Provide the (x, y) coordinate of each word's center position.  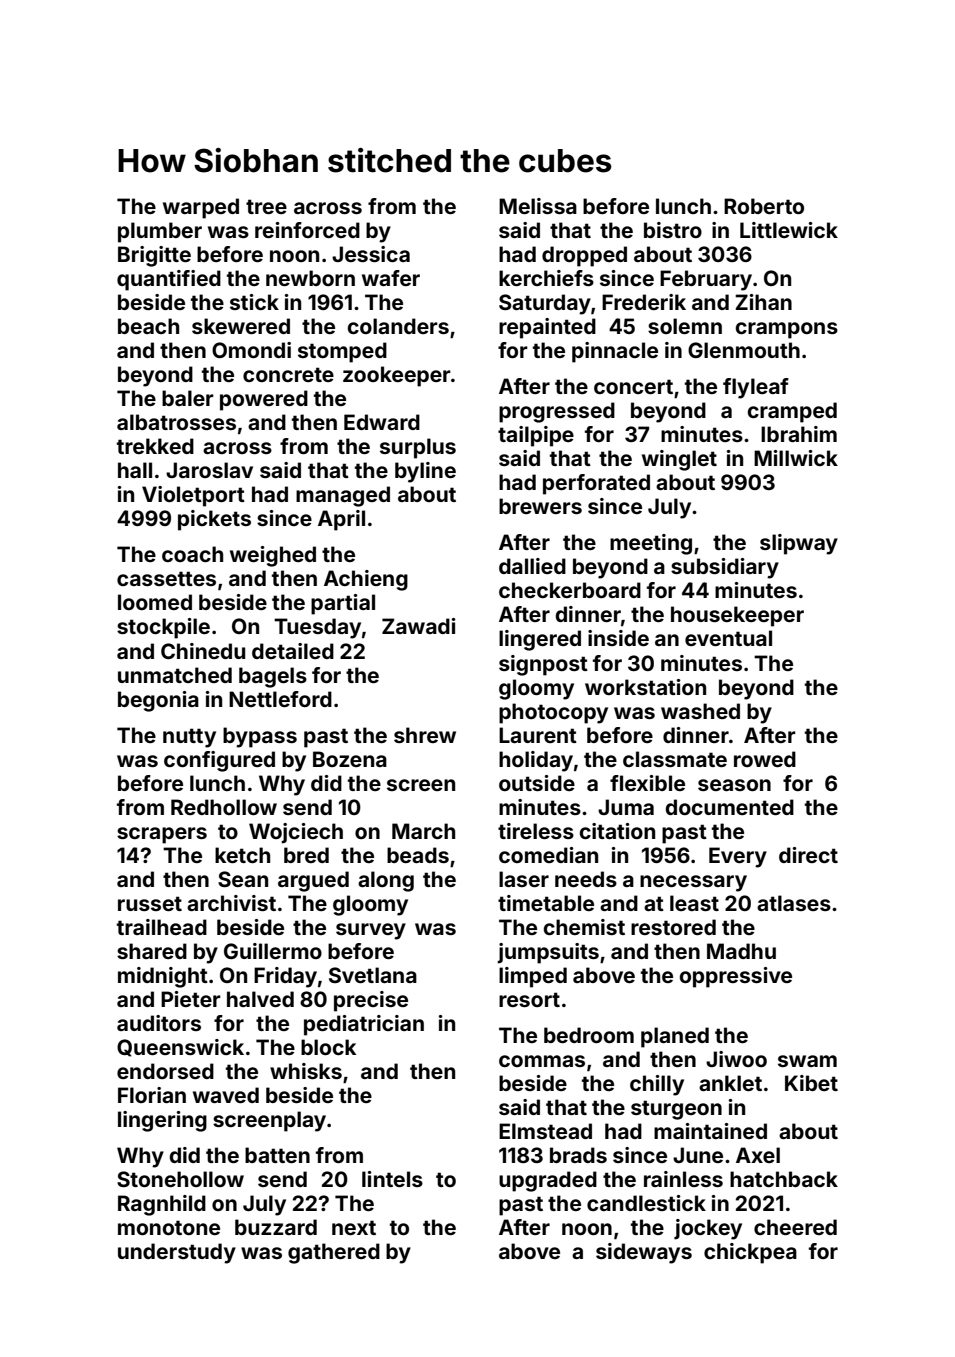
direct (808, 855)
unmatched (175, 675)
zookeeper (397, 376)
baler (188, 398)
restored (673, 927)
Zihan (763, 302)
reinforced (307, 230)
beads (418, 855)
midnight (163, 977)
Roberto (764, 206)
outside (537, 783)
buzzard (276, 1227)
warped (201, 208)
